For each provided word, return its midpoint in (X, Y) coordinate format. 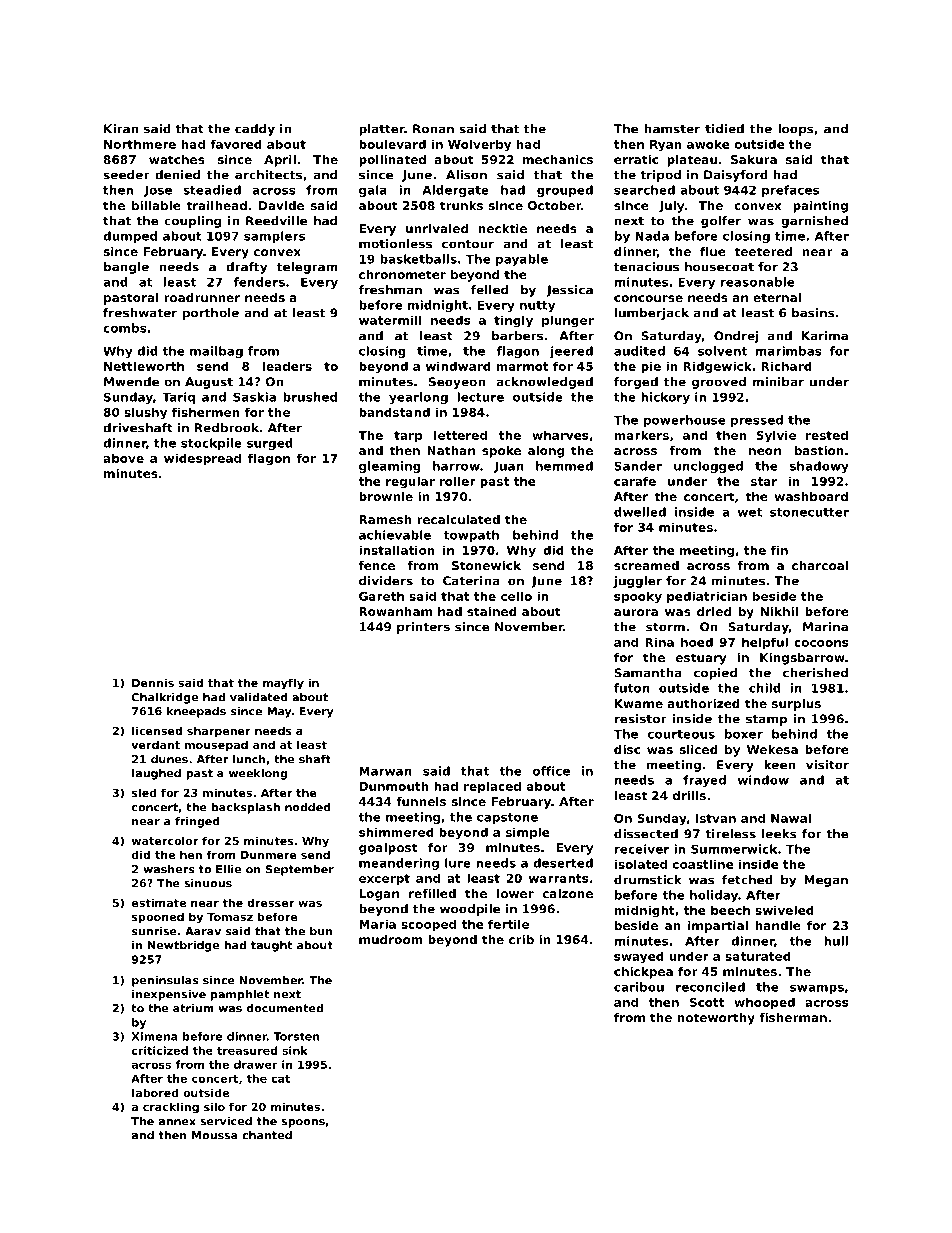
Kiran (121, 129)
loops (796, 130)
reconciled (710, 987)
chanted (267, 1135)
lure (458, 863)
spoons (303, 1123)
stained (492, 611)
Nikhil (779, 611)
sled (144, 792)
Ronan (433, 129)
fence (377, 565)
